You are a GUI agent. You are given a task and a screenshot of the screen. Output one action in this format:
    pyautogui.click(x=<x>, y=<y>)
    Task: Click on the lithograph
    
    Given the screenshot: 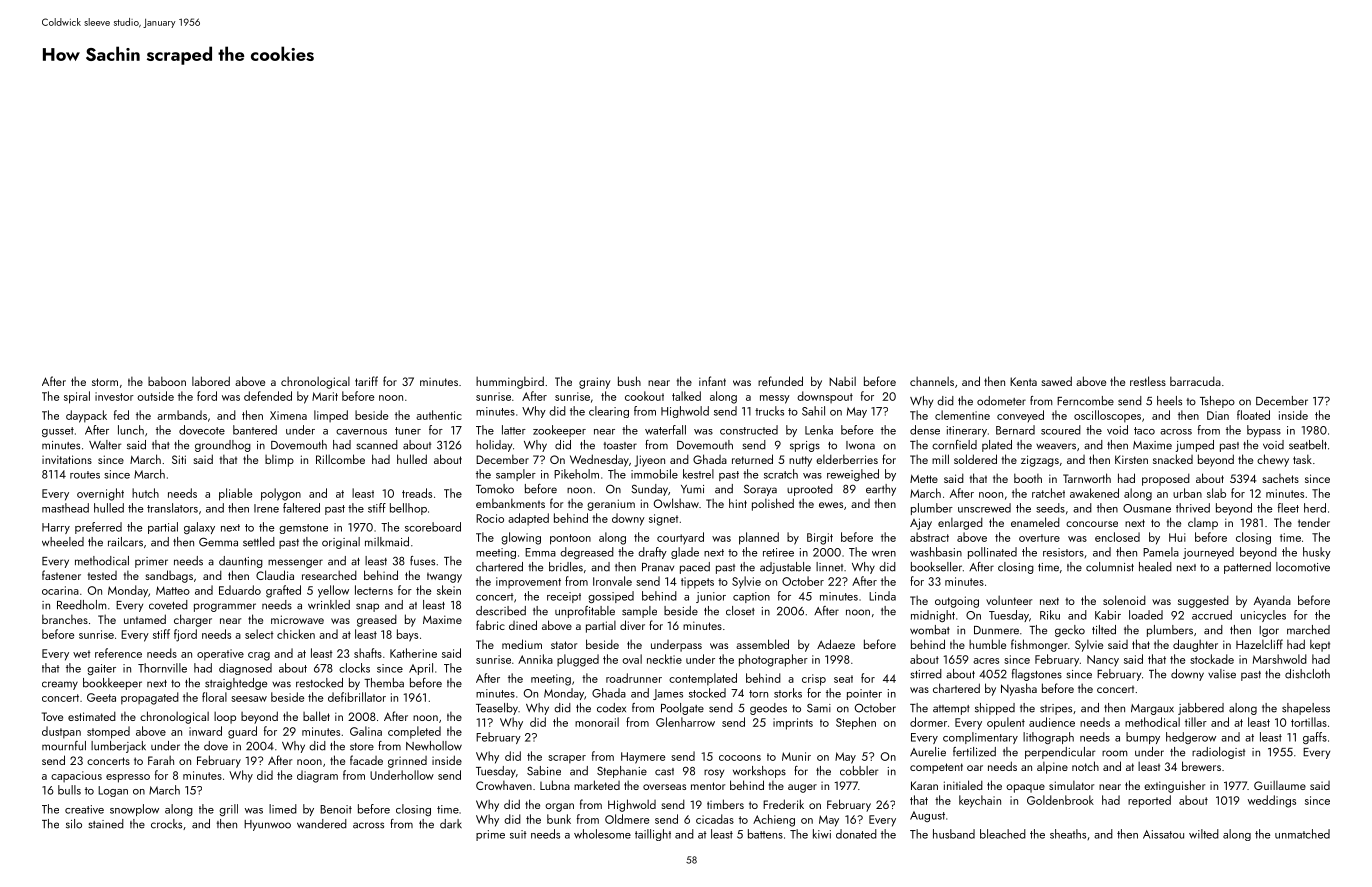 What is the action you would take?
    pyautogui.click(x=1048, y=738)
